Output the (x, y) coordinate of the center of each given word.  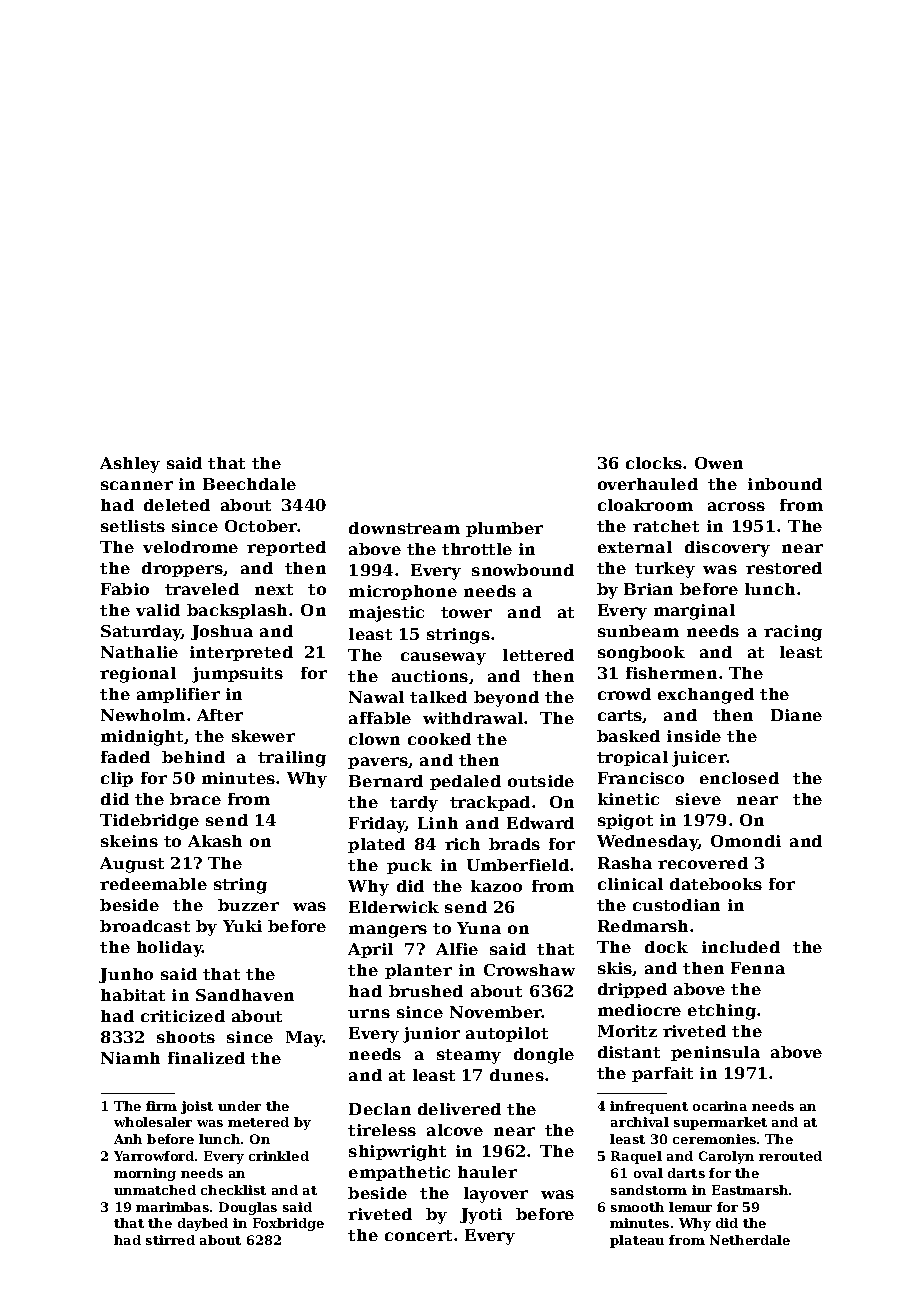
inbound (785, 484)
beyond (506, 699)
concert (418, 1235)
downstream (404, 528)
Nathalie (139, 652)
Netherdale (750, 1240)
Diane (796, 715)
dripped (632, 990)
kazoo (496, 886)
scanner (137, 485)
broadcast (145, 926)
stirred (170, 1240)
